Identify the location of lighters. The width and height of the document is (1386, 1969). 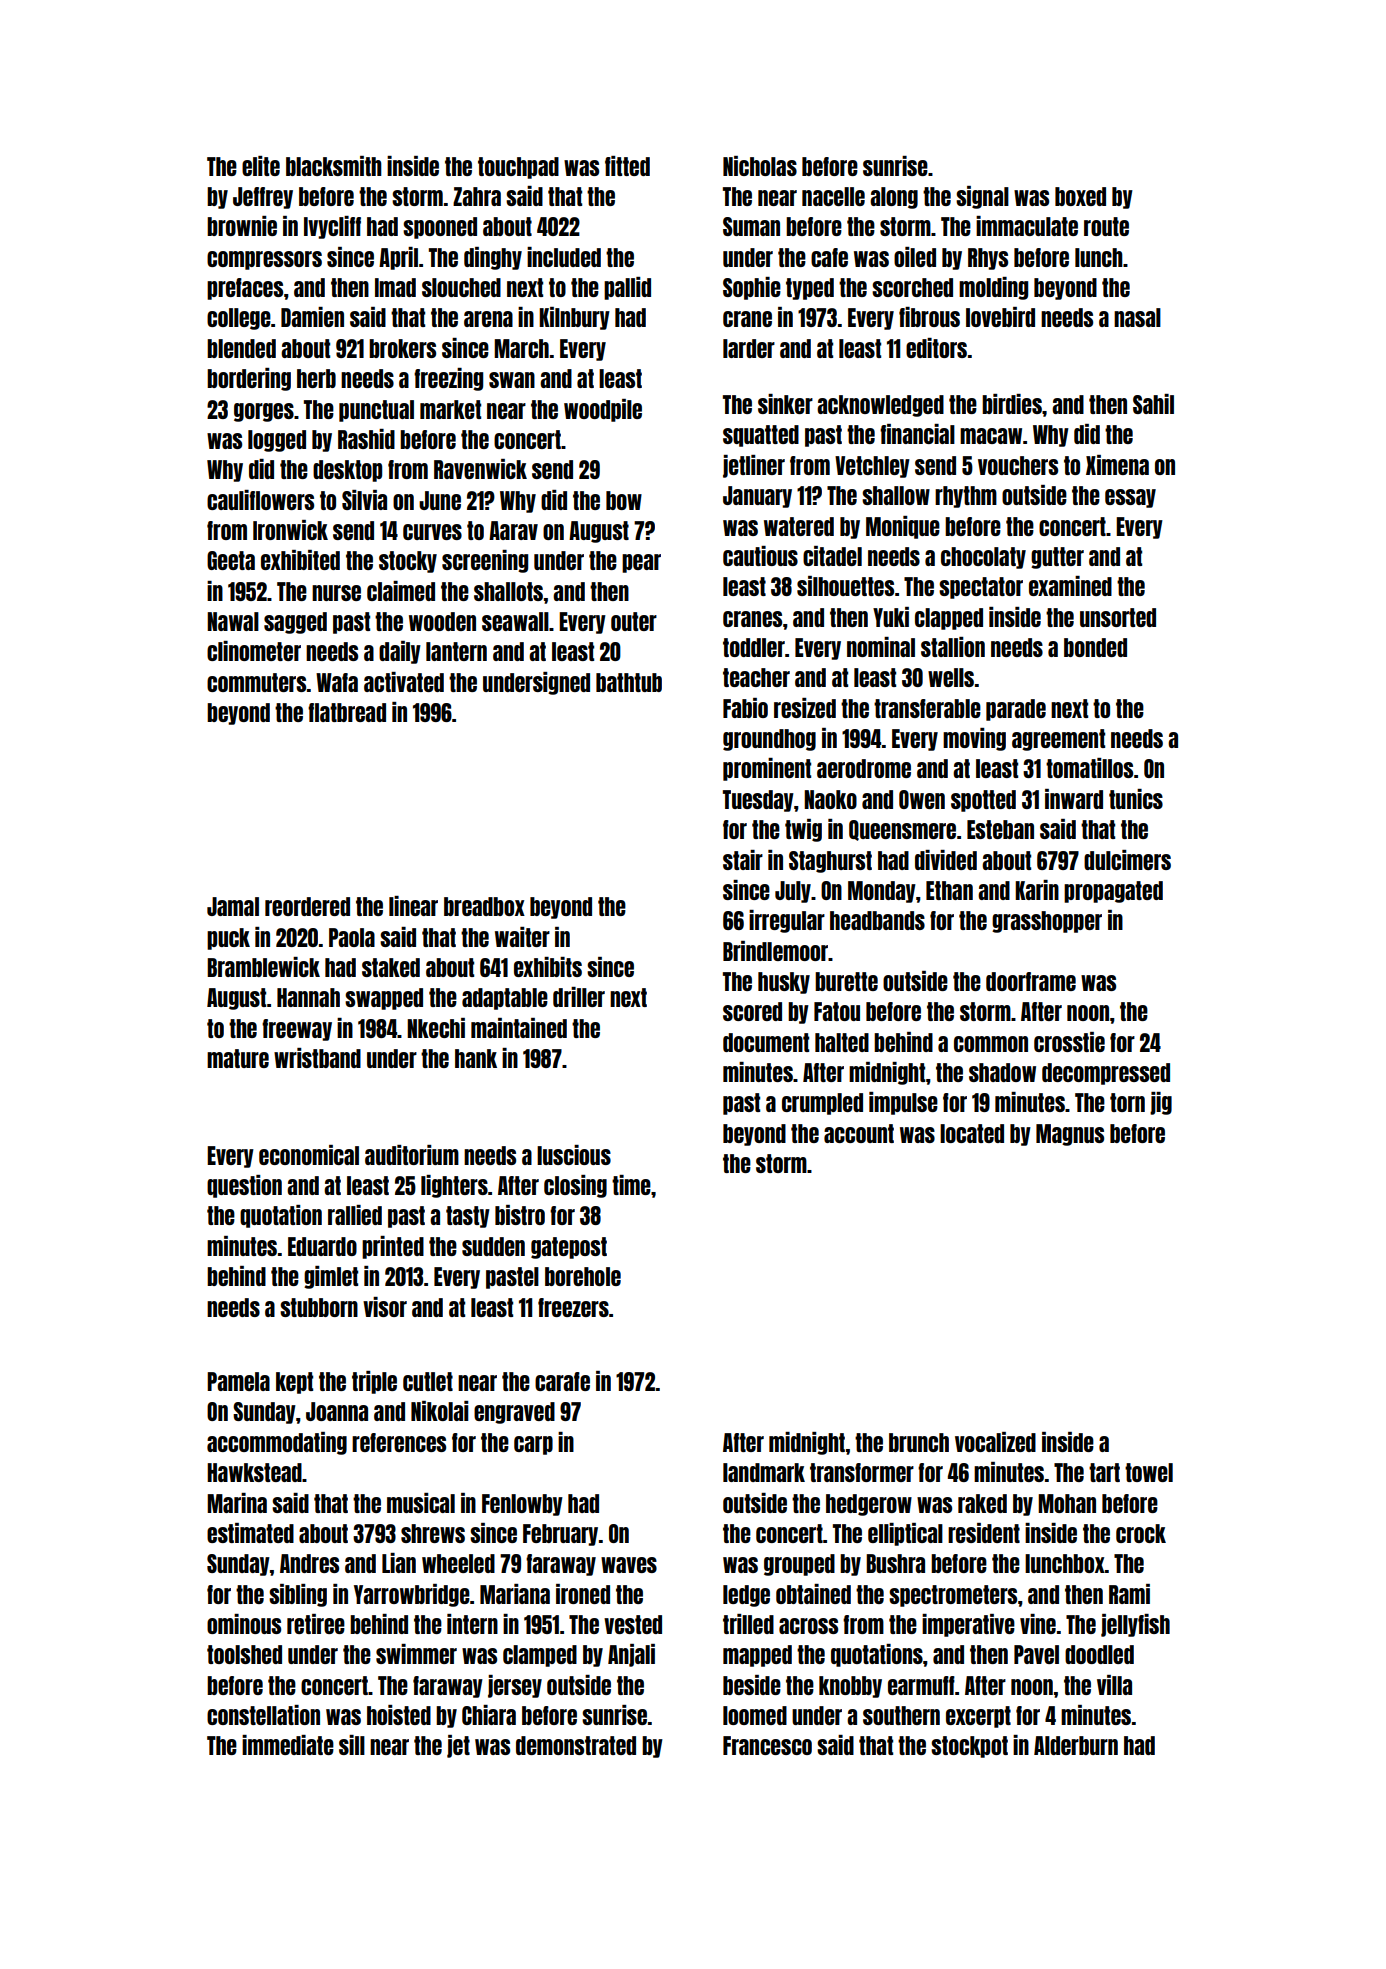
(454, 1186).
